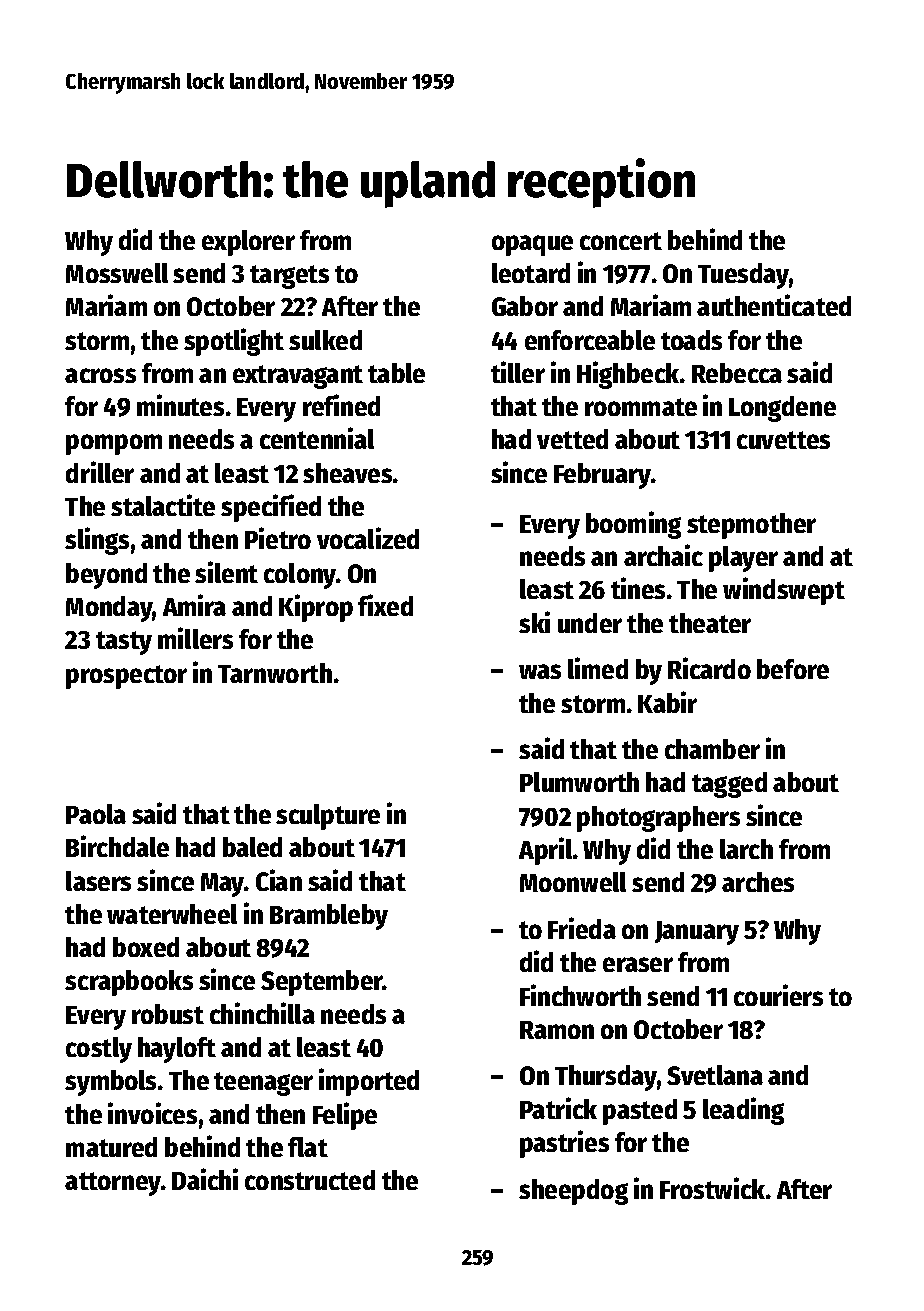 This document has height=1311, width=924. Describe the element at coordinates (582, 928) in the document. I see `Frieda` at that location.
